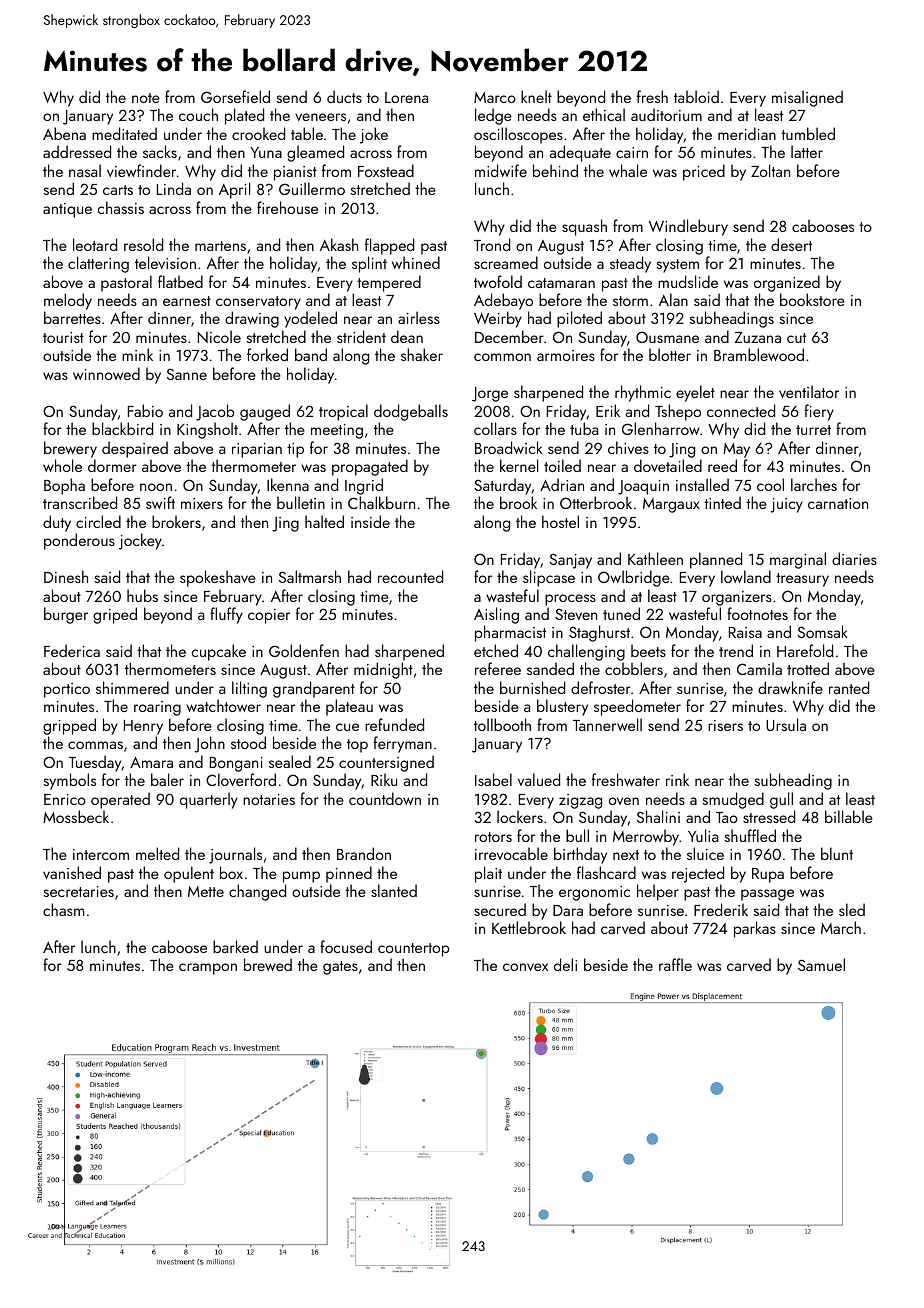 The width and height of the document is (924, 1308). What do you see at coordinates (688, 281) in the document?
I see `mudslide` at bounding box center [688, 281].
